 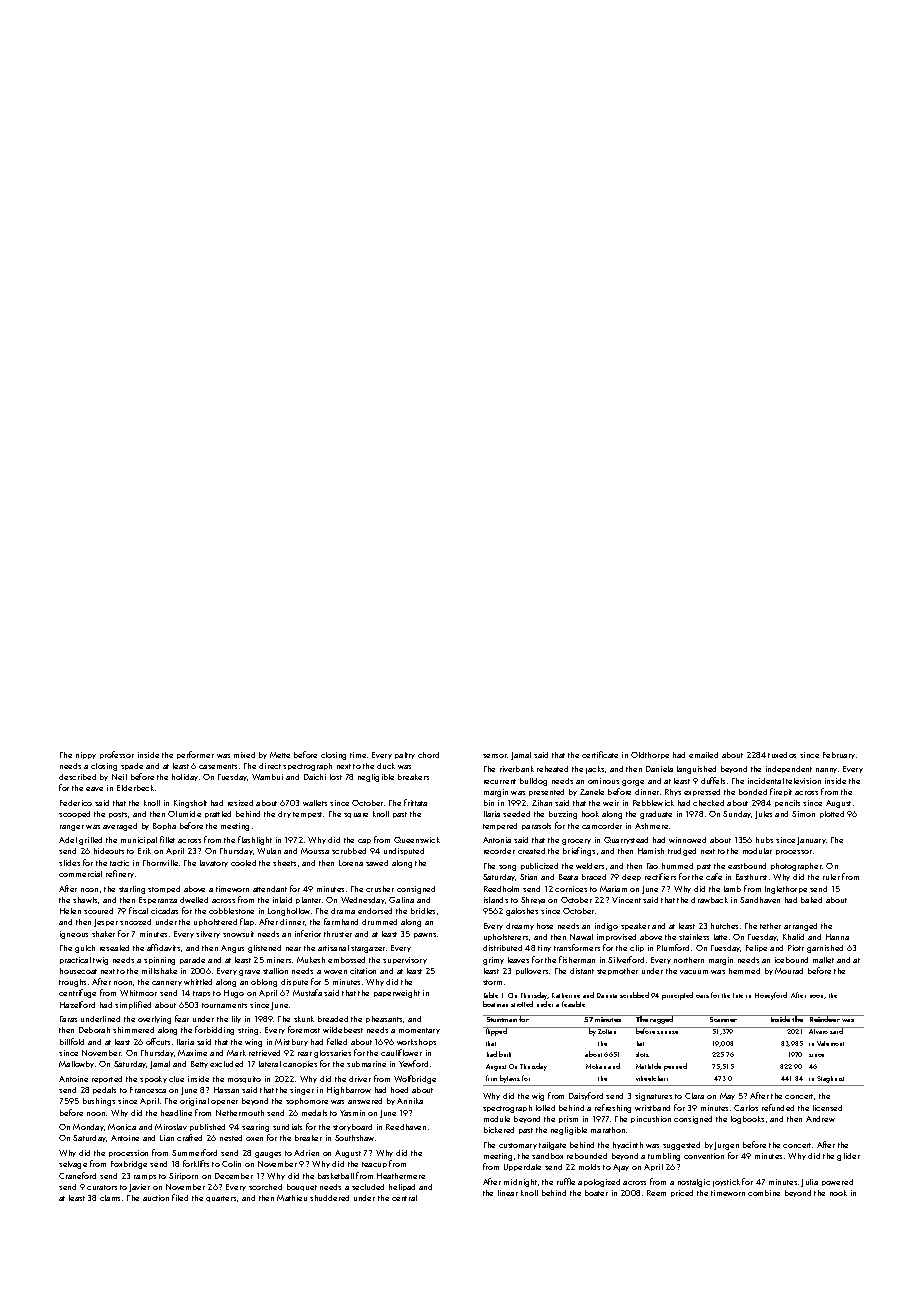 I want to click on cobblestone, so click(x=231, y=911).
